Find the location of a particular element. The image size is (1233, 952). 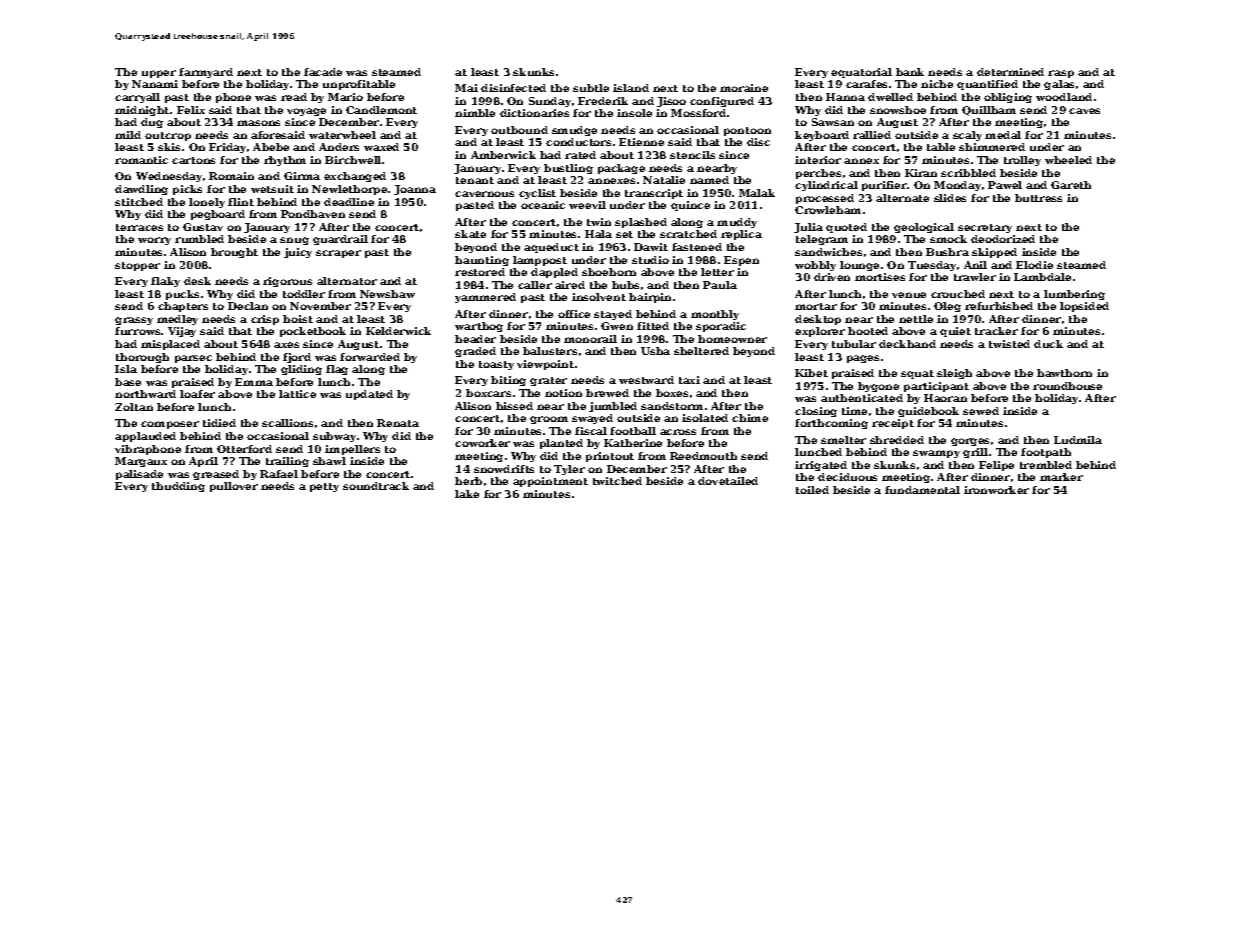

monorail is located at coordinates (590, 339).
